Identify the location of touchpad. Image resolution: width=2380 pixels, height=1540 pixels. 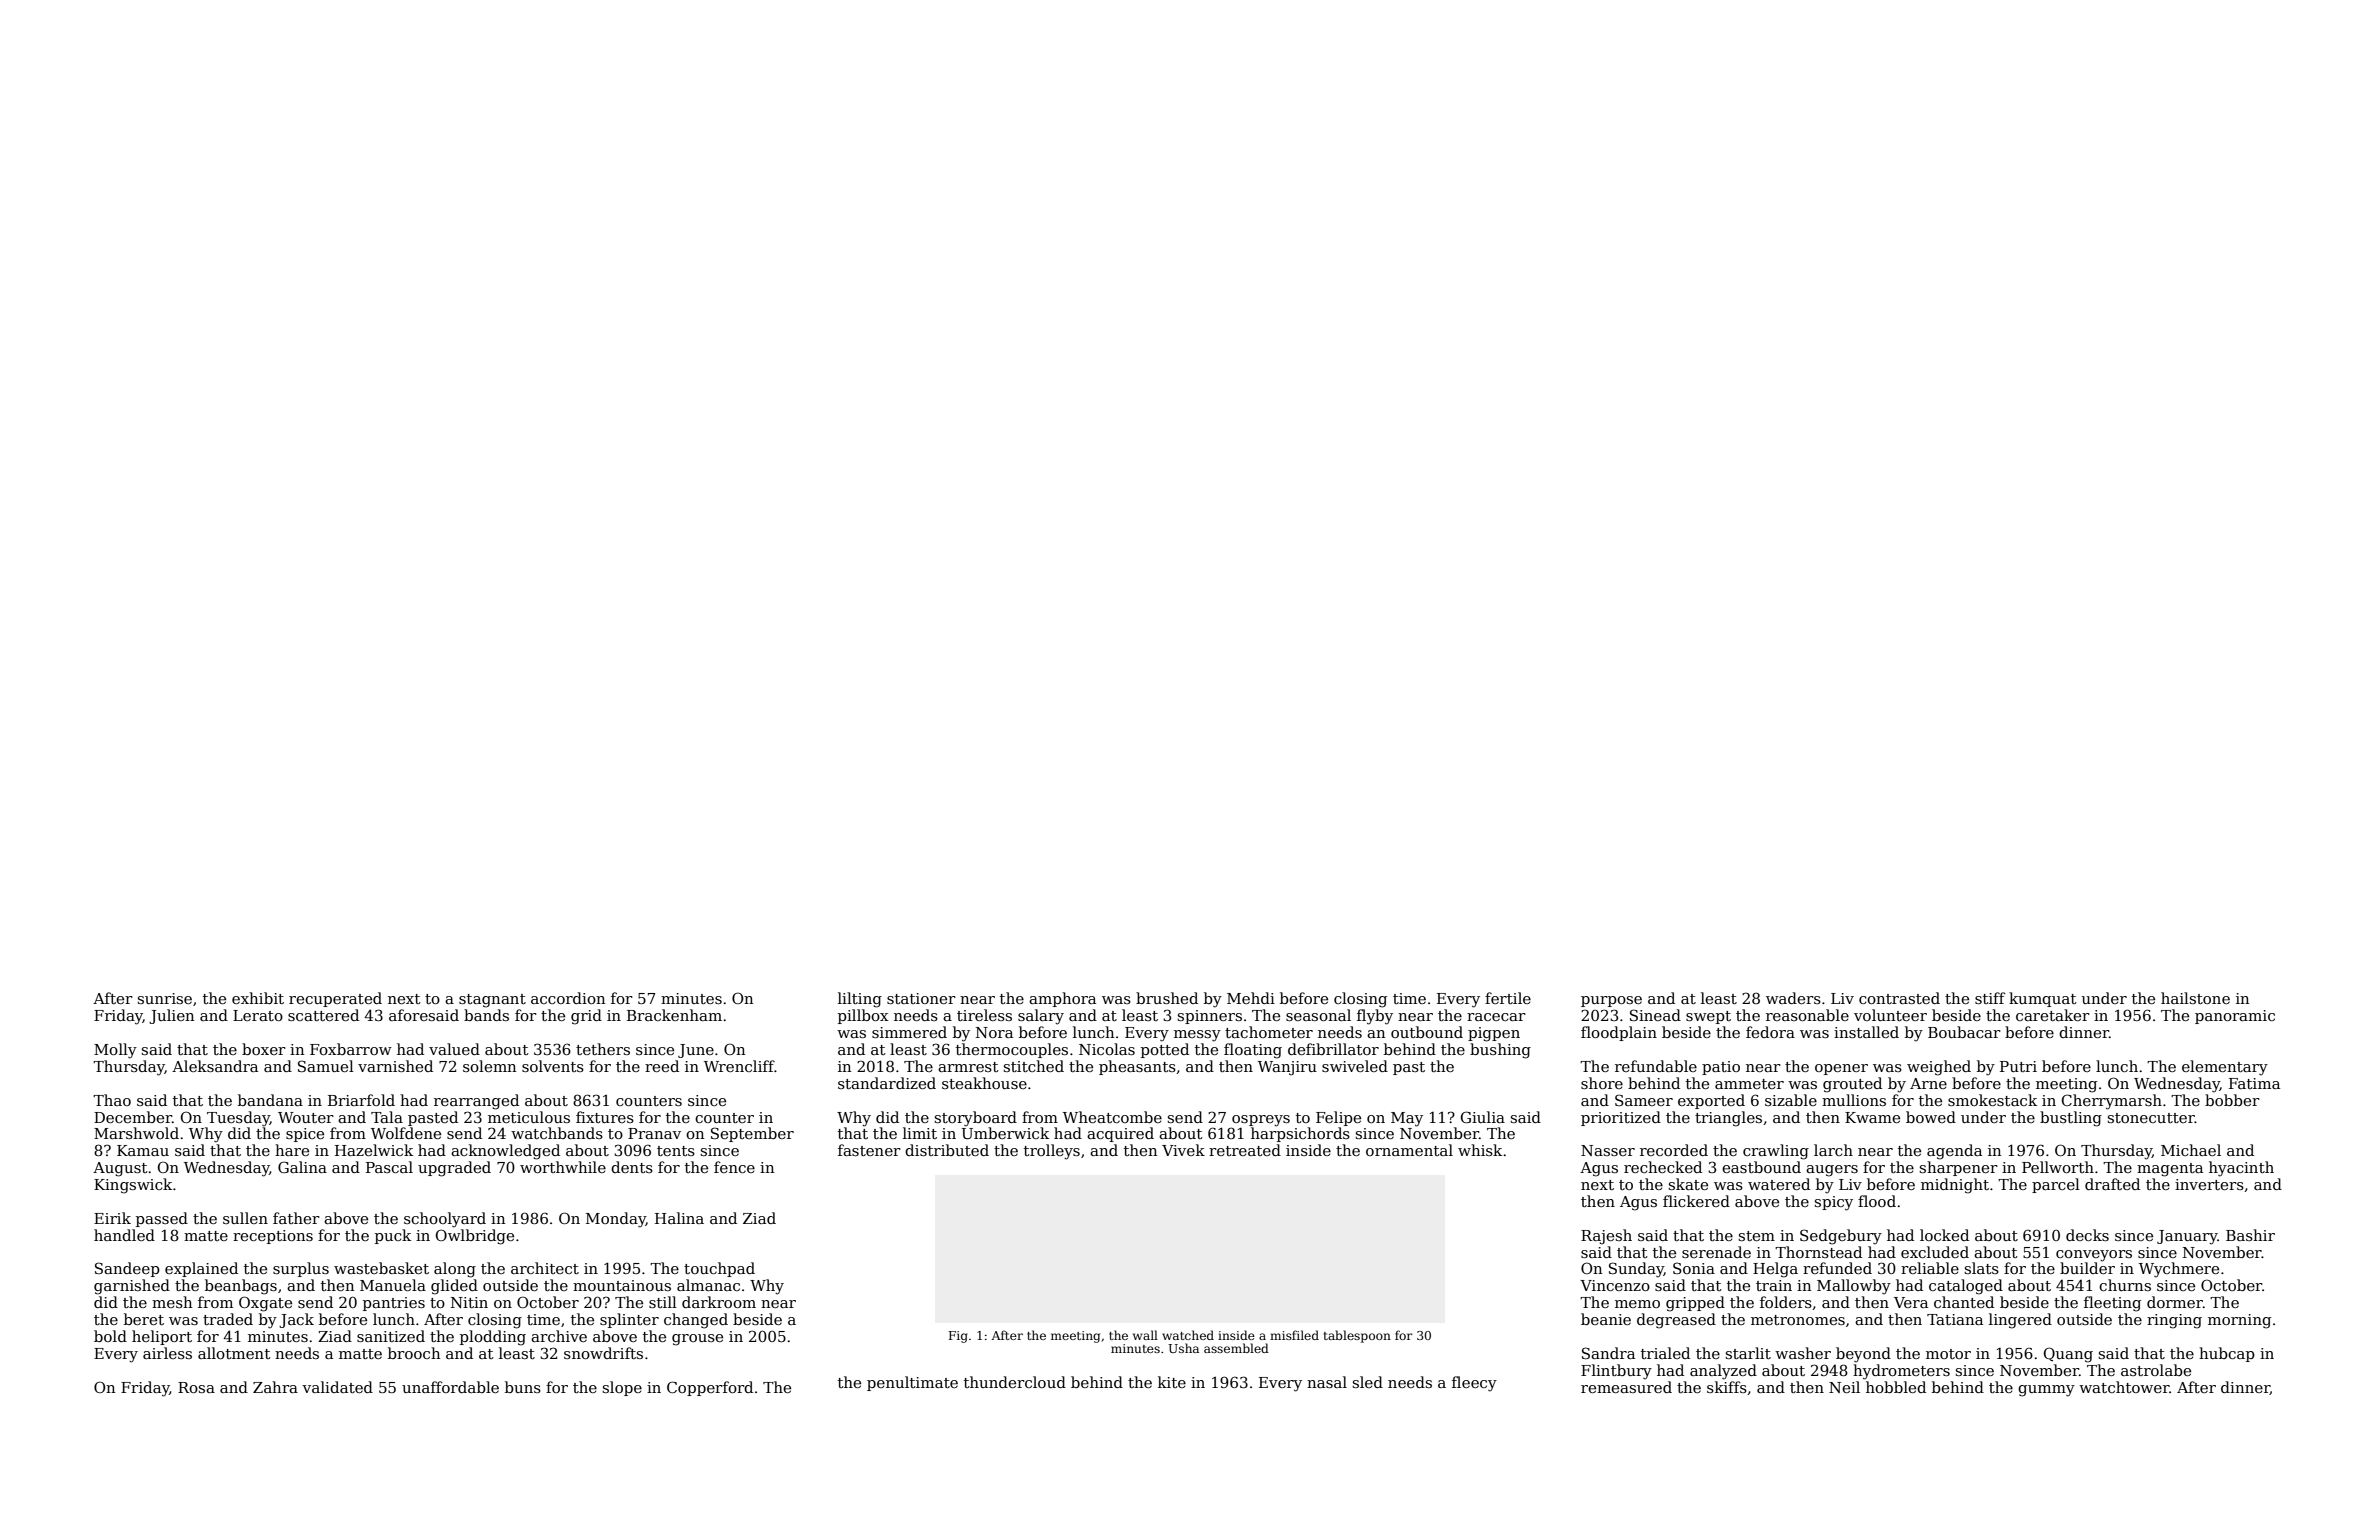
(719, 1269).
